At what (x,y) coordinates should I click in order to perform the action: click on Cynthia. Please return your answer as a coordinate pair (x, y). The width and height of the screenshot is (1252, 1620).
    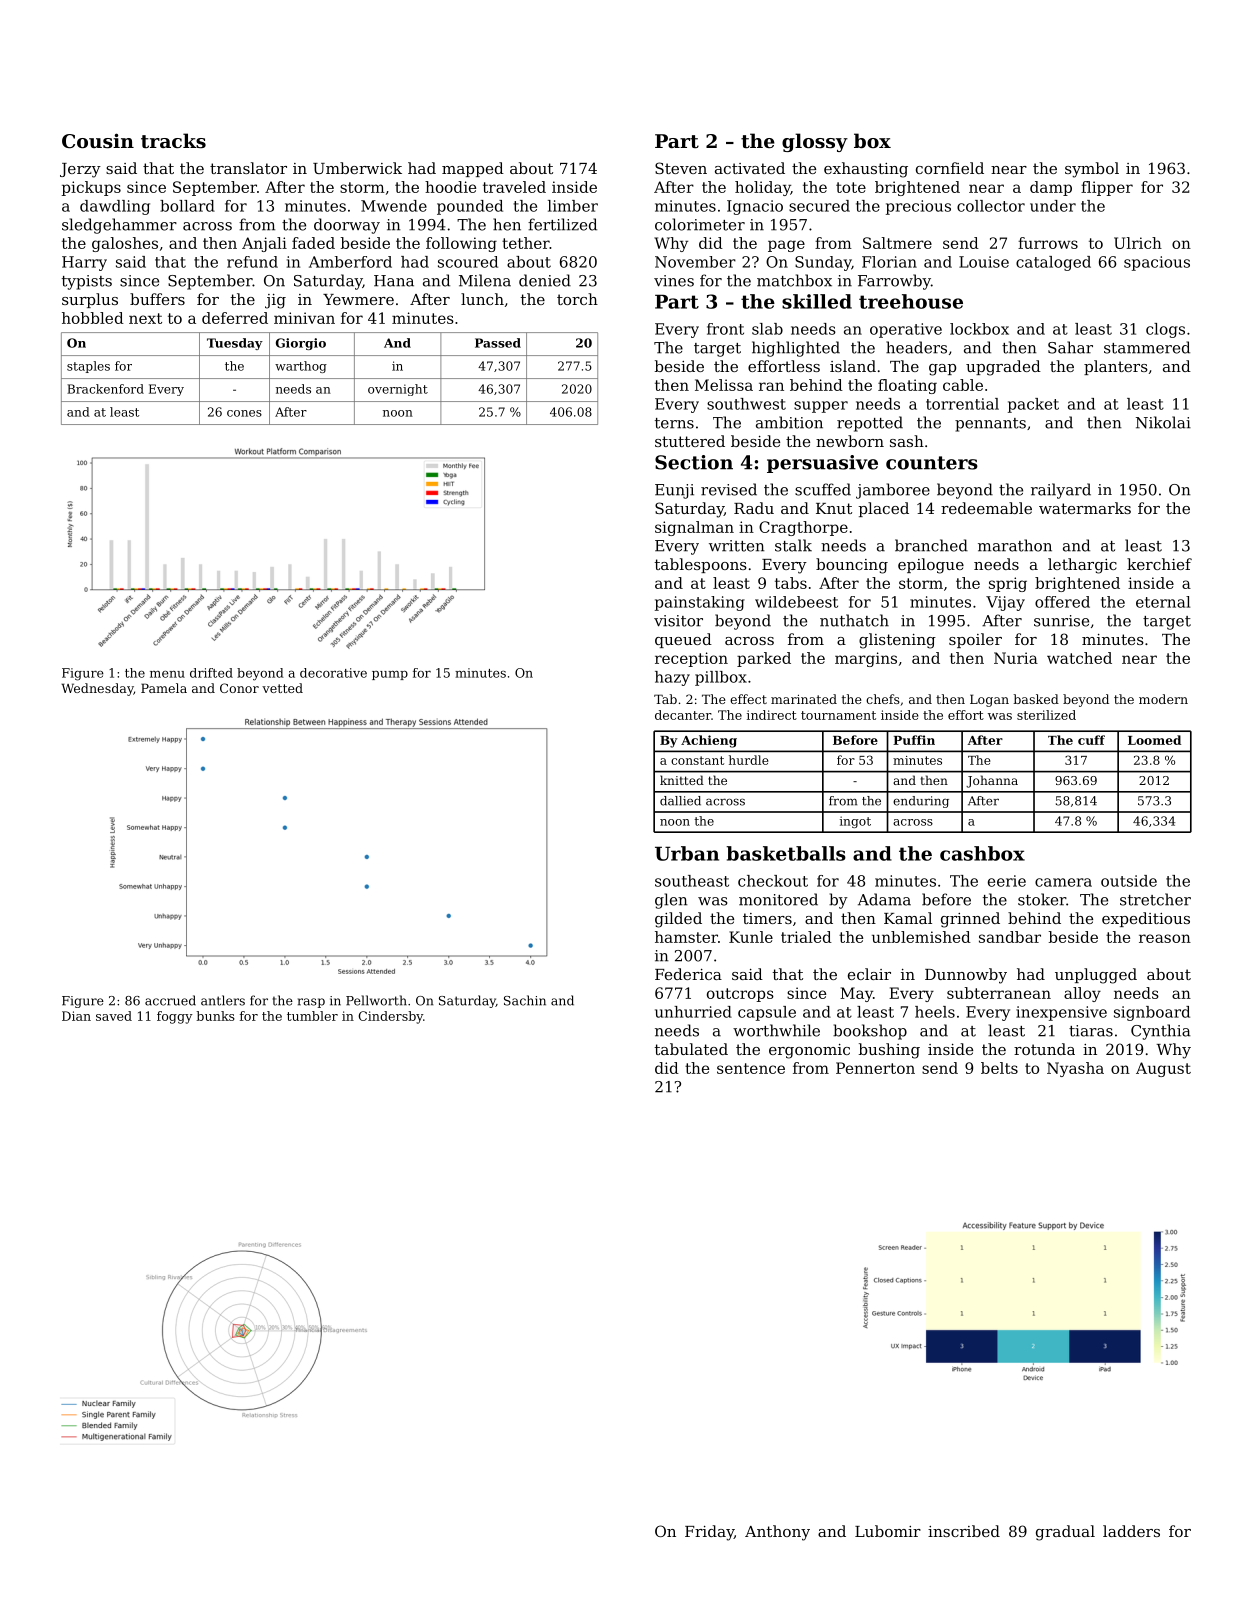
    Looking at the image, I should click on (1161, 1032).
